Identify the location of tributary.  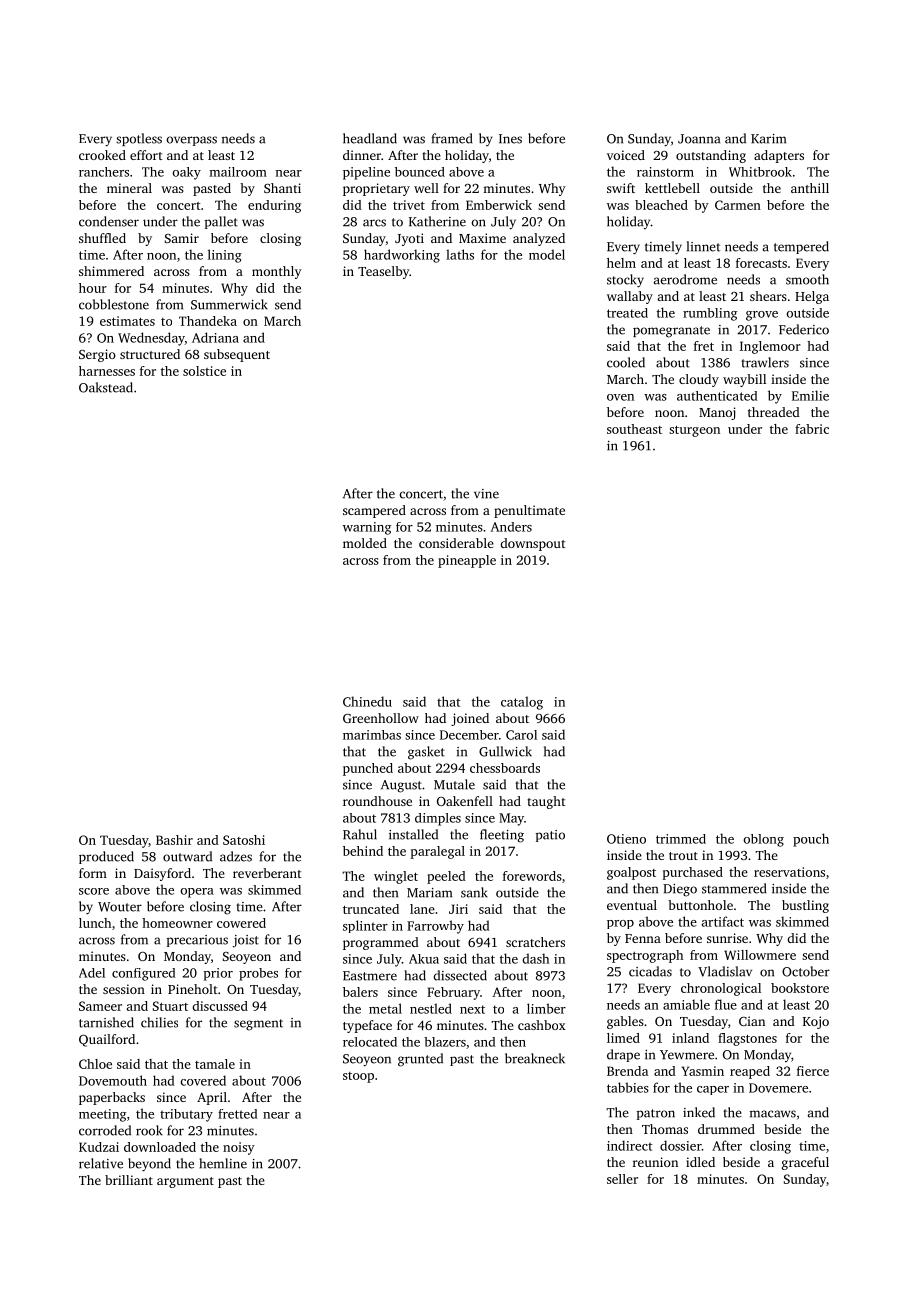
(186, 1115).
